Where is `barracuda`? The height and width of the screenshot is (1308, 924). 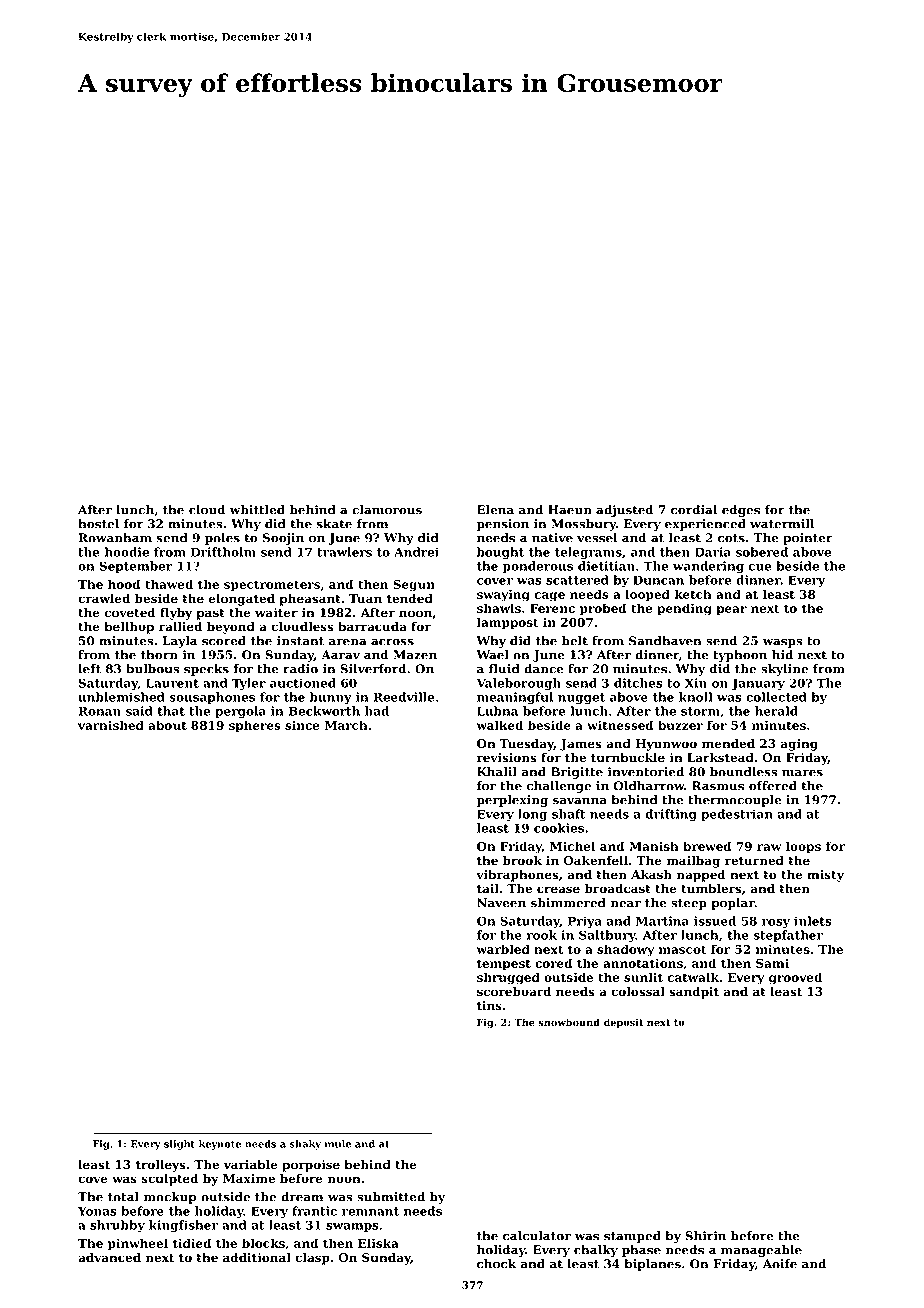
barracuda is located at coordinates (372, 626).
